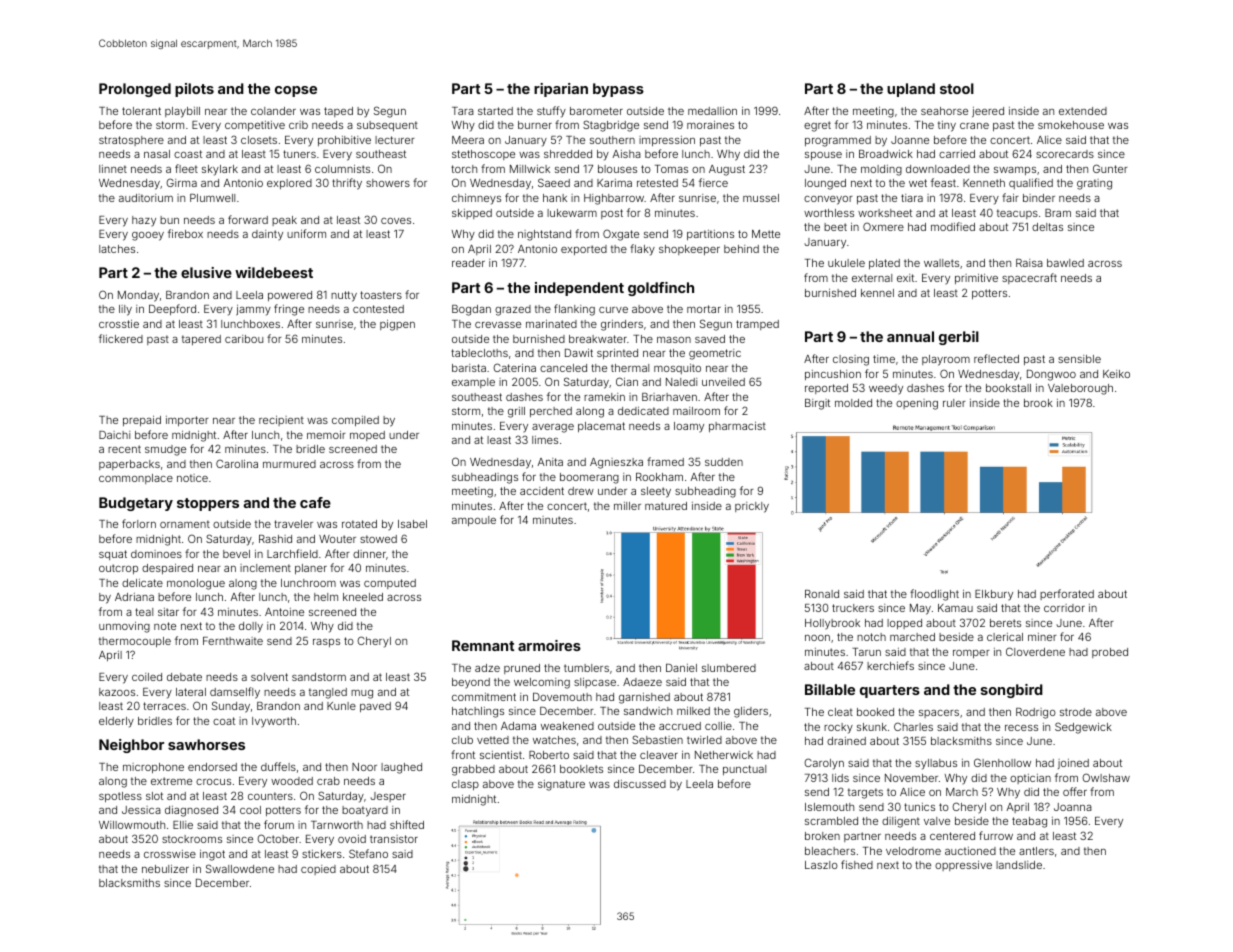 The width and height of the page is (1233, 952). Describe the element at coordinates (144, 221) in the page. I see `hazy` at that location.
